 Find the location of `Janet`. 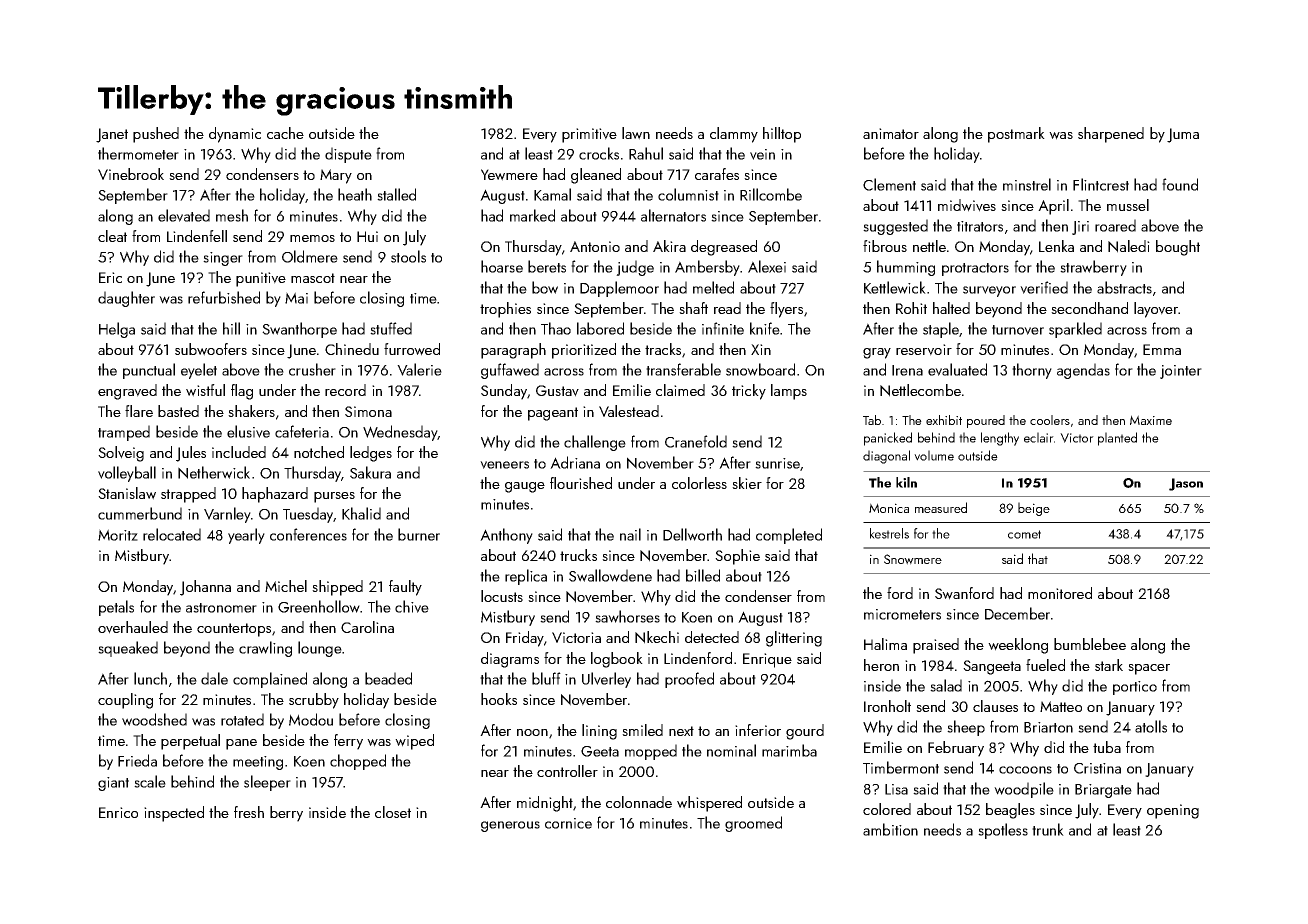

Janet is located at coordinates (112, 135).
